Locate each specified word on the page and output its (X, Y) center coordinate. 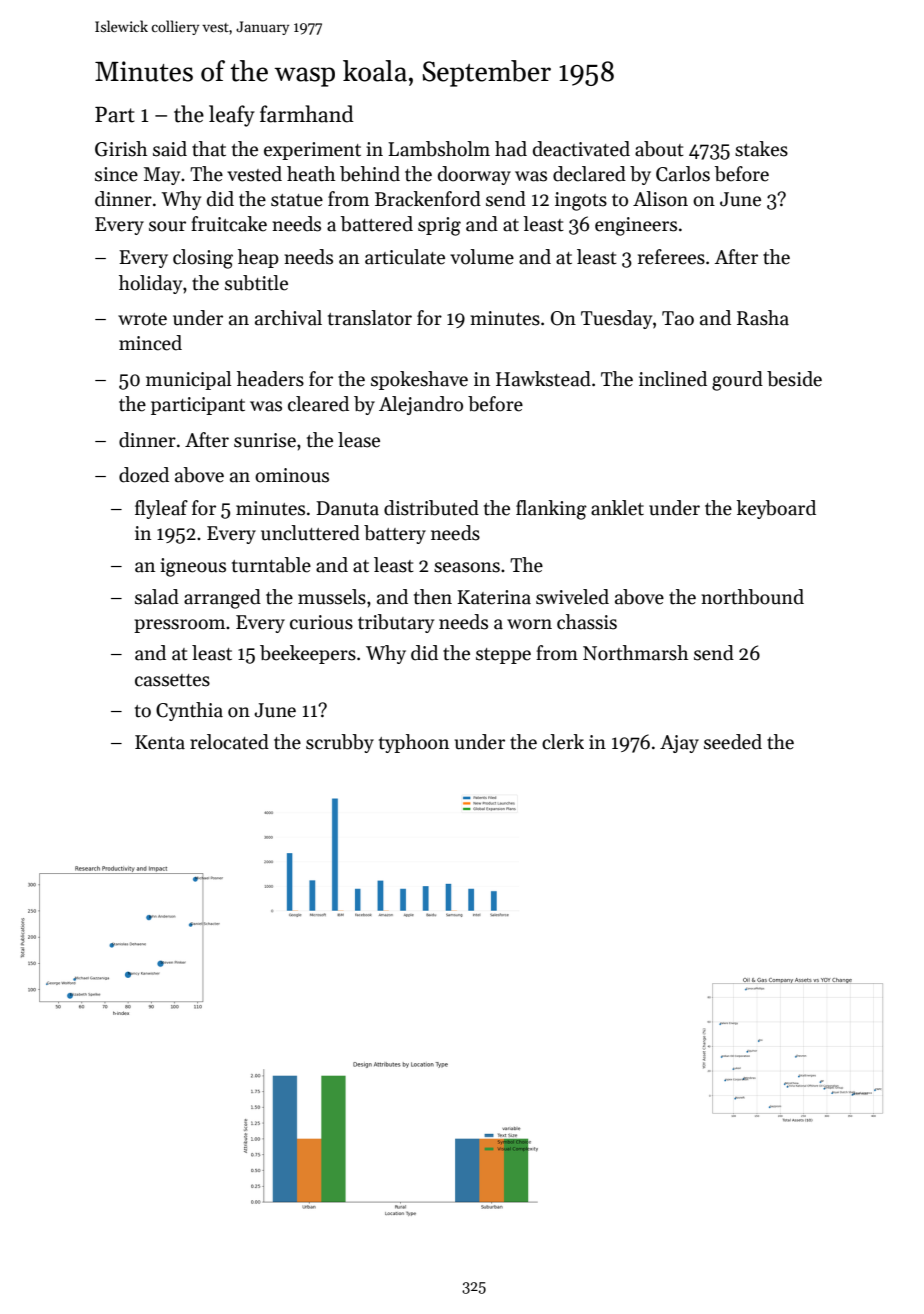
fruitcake (229, 224)
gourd (737, 381)
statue (297, 200)
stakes (761, 149)
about (659, 149)
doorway (474, 175)
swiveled (572, 597)
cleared (318, 404)
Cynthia (189, 711)
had (511, 149)
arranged (222, 599)
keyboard (776, 509)
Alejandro (421, 405)
